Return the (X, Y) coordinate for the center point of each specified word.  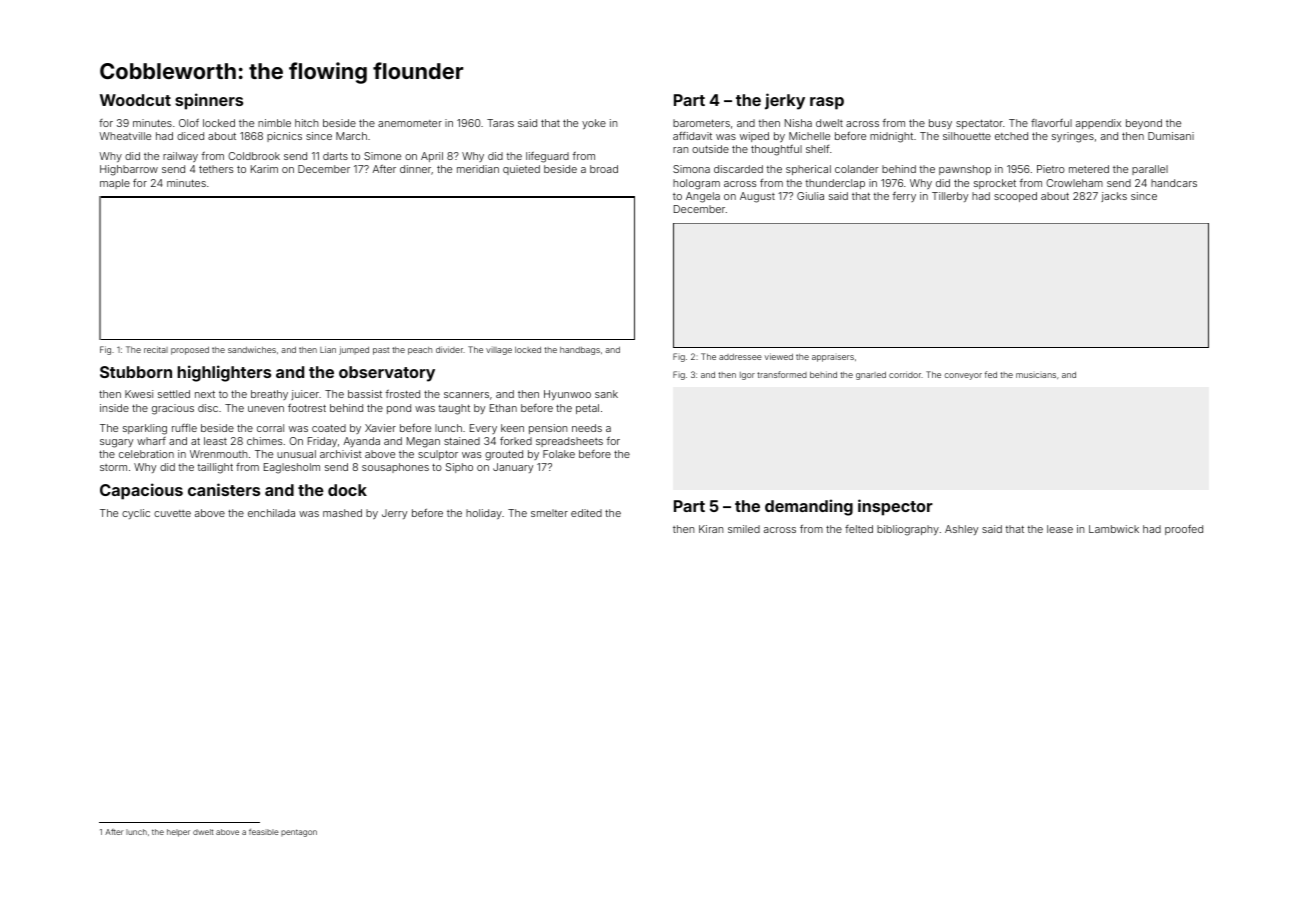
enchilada (271, 513)
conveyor (963, 376)
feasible (264, 832)
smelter (549, 513)
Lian (328, 349)
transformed (782, 374)
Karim (264, 169)
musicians (1036, 375)
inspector (895, 507)
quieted (521, 170)
